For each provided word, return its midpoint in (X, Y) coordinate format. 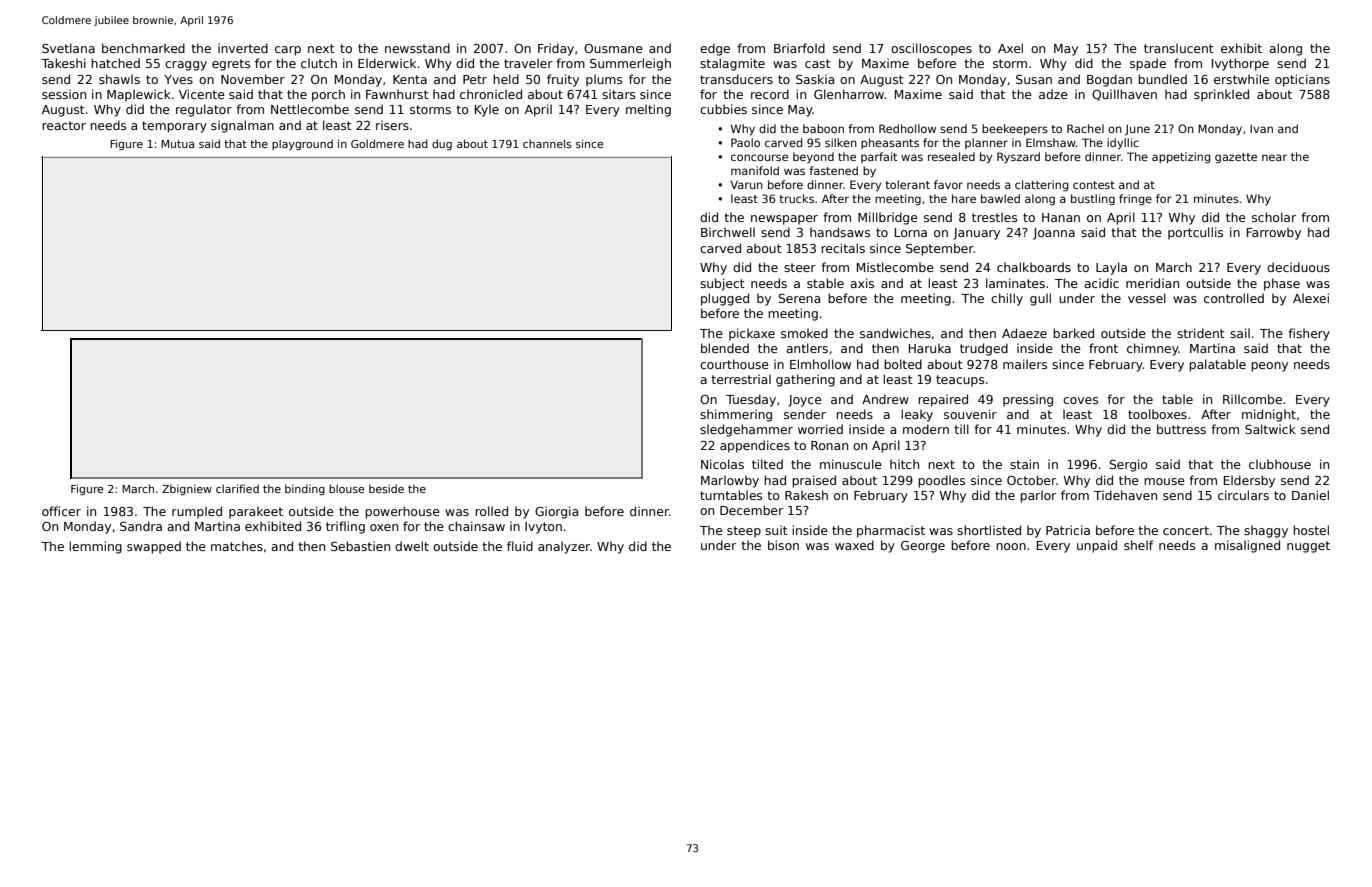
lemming (95, 547)
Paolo (745, 142)
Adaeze (1024, 333)
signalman (242, 126)
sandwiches (895, 333)
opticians (1302, 80)
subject (722, 284)
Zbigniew (187, 489)
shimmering (736, 415)
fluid (520, 546)
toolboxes (1157, 414)
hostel (1311, 530)
